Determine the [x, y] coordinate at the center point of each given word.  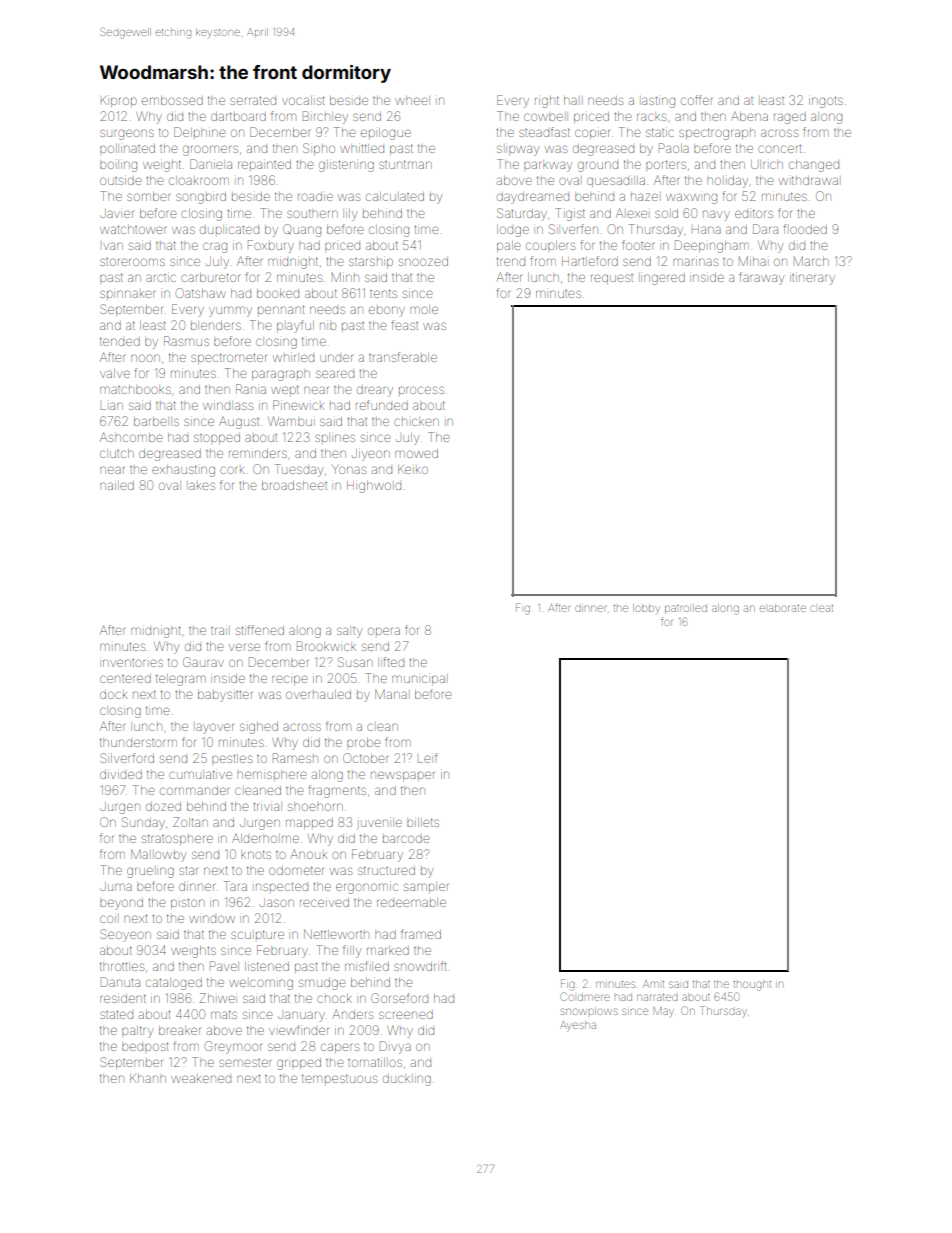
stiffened [260, 630]
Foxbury [271, 246]
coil [108, 919]
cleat [821, 608]
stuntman [405, 164]
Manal [391, 694]
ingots [826, 102]
